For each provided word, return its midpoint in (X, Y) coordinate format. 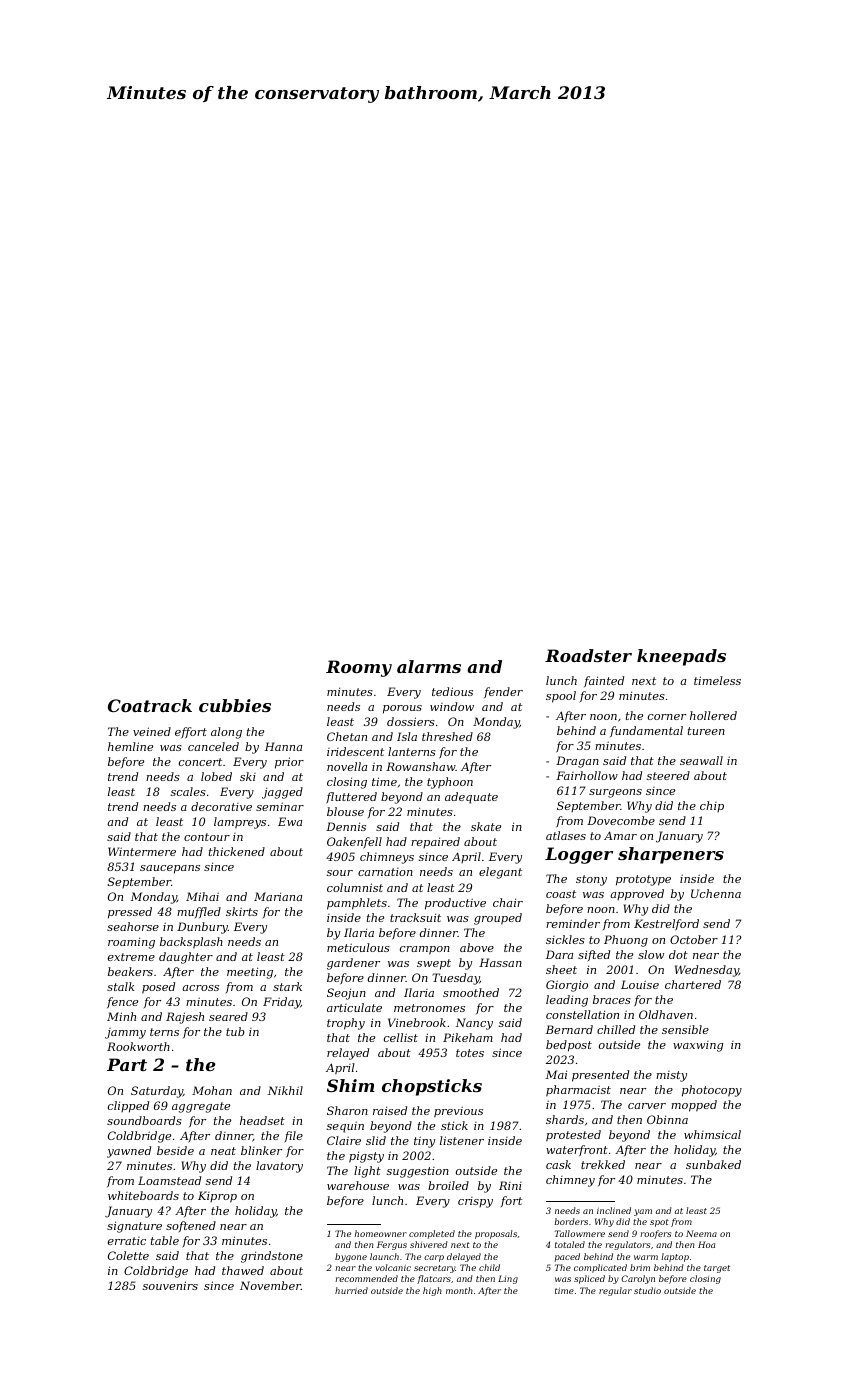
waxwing (698, 1046)
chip (712, 806)
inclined (614, 1210)
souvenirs (170, 1285)
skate (486, 826)
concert (200, 762)
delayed (464, 1257)
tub (235, 1031)
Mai (556, 1074)
